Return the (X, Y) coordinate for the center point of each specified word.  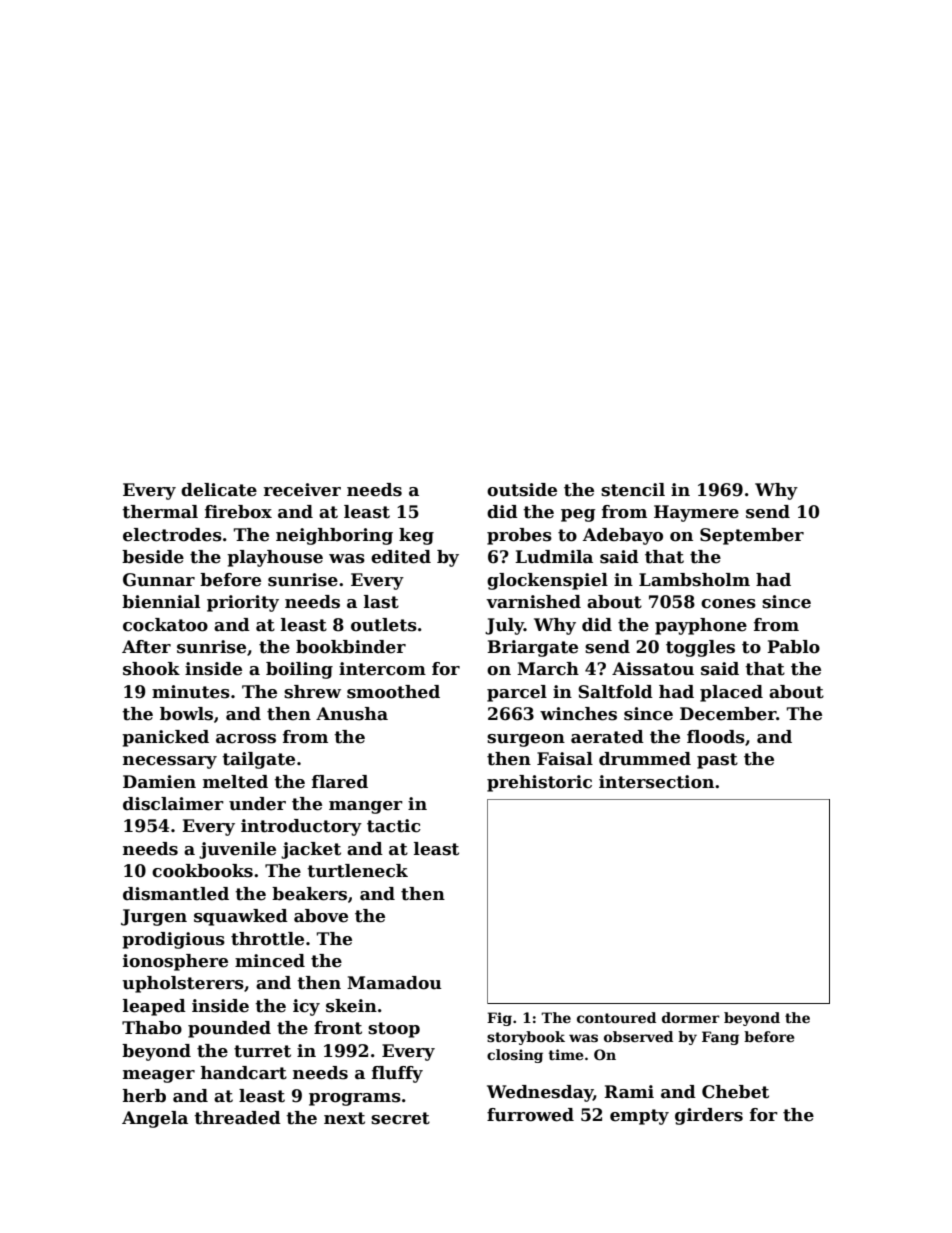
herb (144, 1096)
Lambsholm (694, 580)
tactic (394, 826)
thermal (160, 512)
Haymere (696, 513)
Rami (629, 1092)
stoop (394, 1030)
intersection (656, 782)
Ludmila (554, 557)
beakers (309, 894)
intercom (382, 669)
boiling (299, 670)
